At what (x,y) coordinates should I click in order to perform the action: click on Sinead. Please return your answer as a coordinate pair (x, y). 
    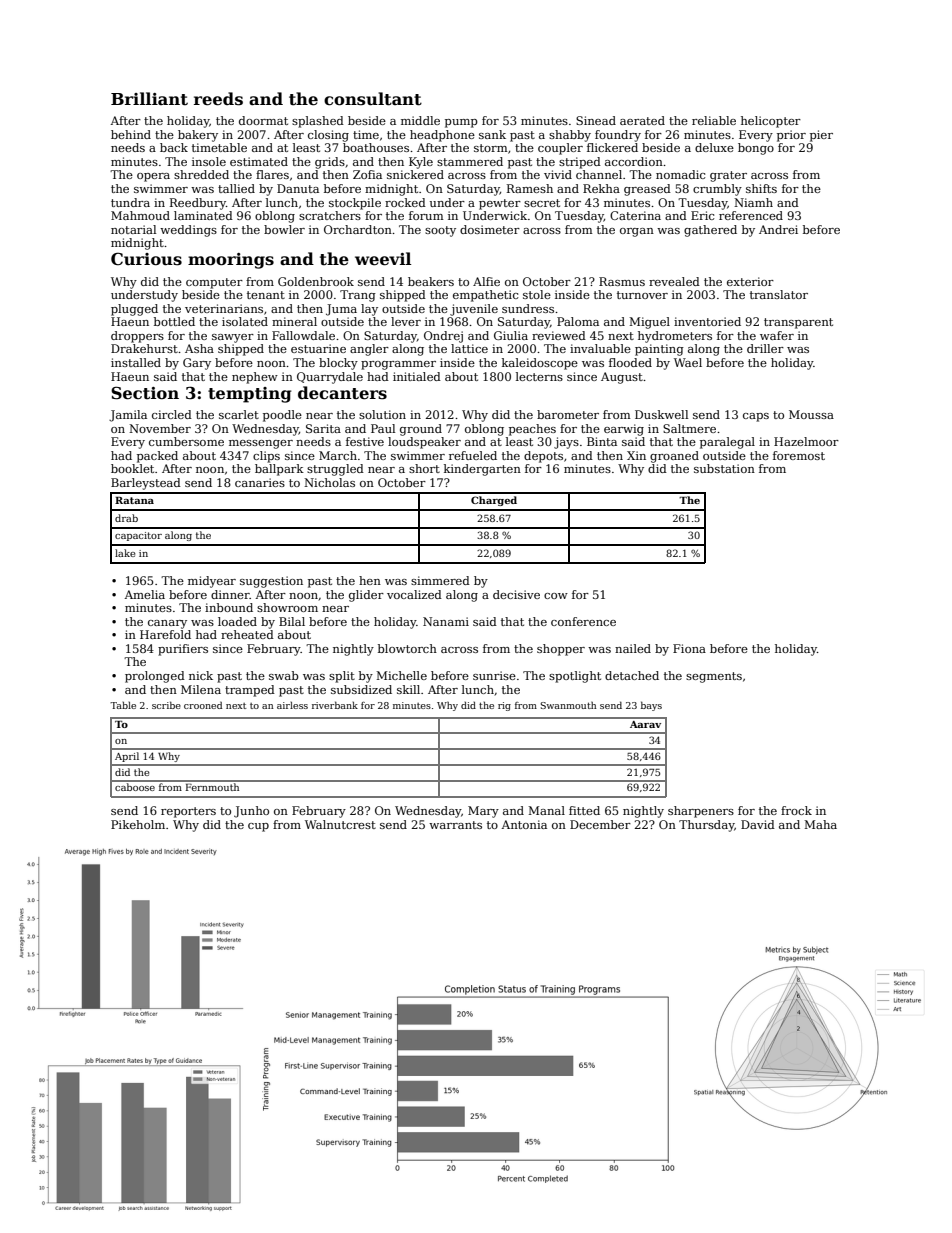
    Looking at the image, I should click on (596, 120).
